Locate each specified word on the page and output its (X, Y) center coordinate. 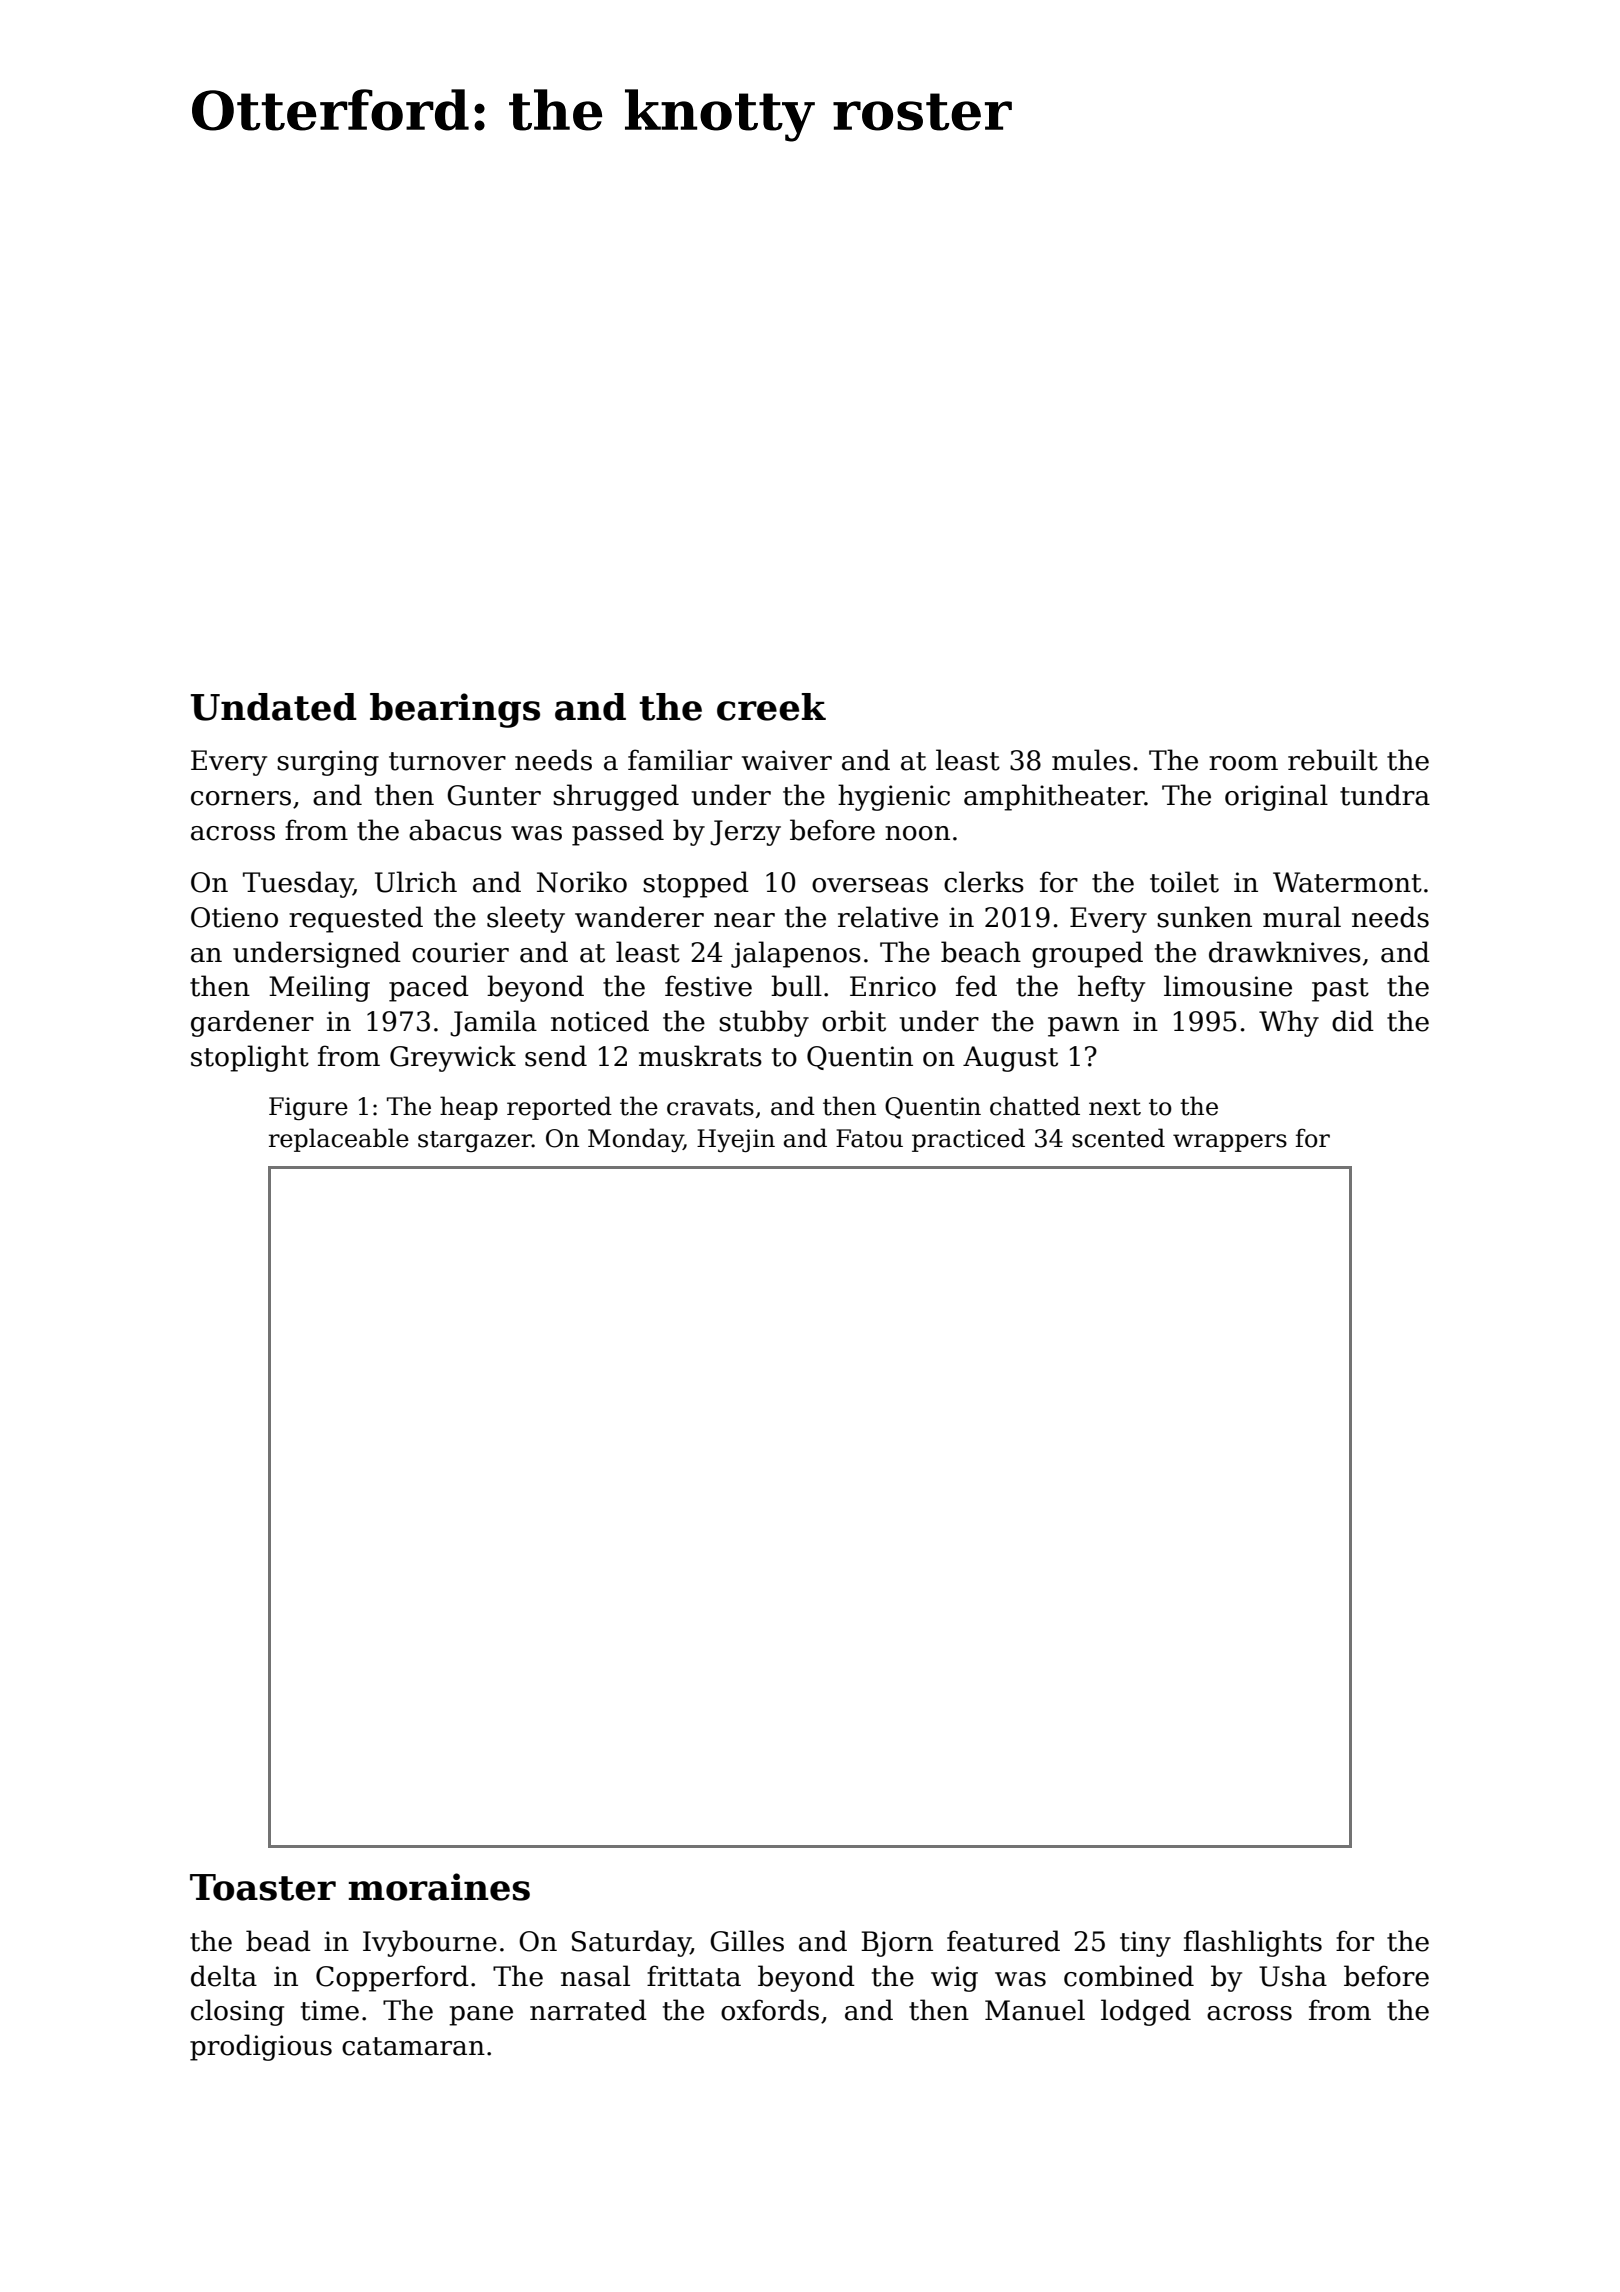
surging (328, 763)
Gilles (747, 1941)
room (1243, 763)
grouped (1087, 954)
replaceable (339, 1140)
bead (278, 1941)
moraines (439, 1887)
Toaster (263, 1887)
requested (356, 919)
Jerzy (745, 833)
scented (1118, 1138)
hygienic (894, 797)
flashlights (1253, 1943)
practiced (968, 1140)
